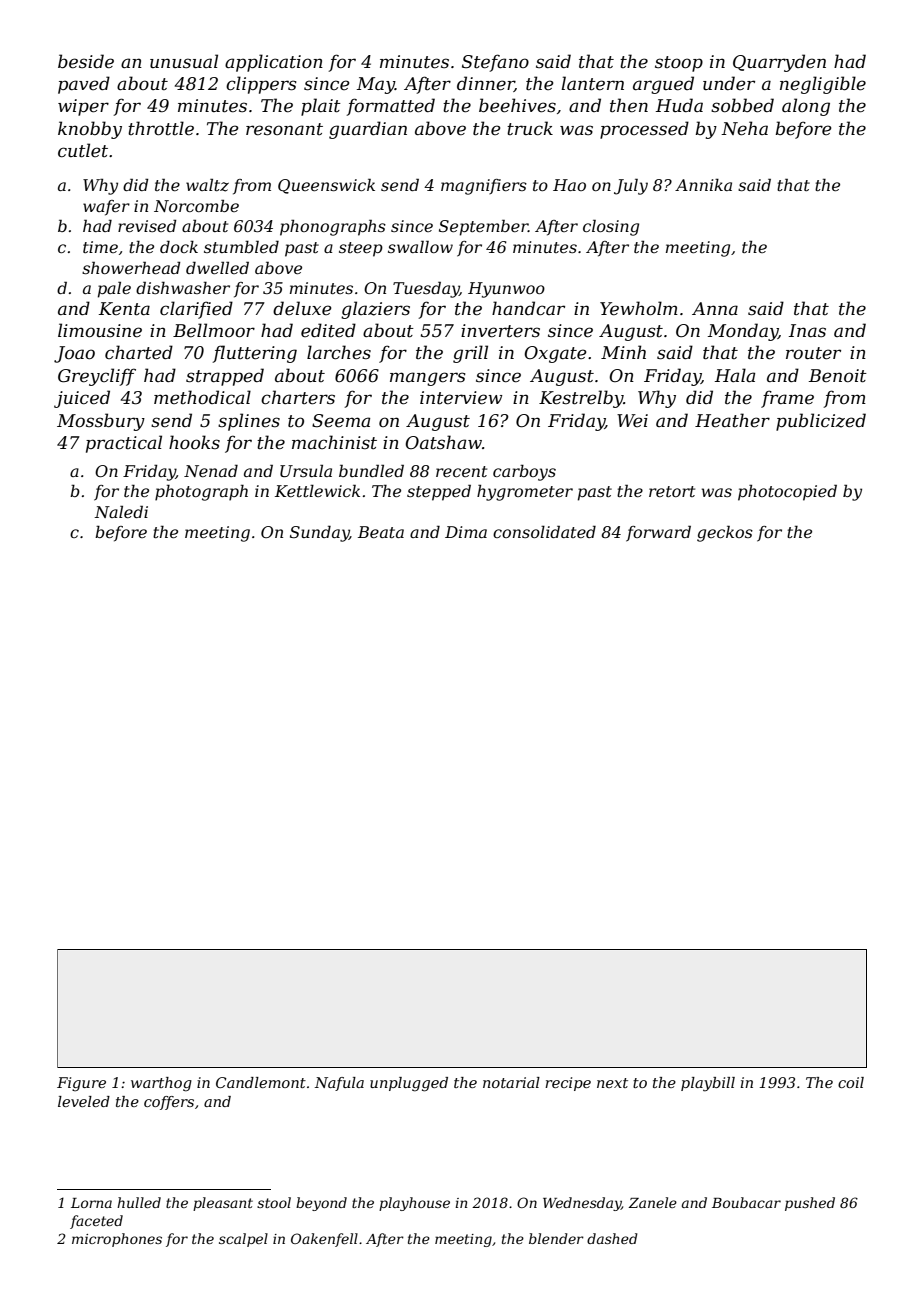 This screenshot has height=1308, width=924. I want to click on Figure, so click(81, 1084).
